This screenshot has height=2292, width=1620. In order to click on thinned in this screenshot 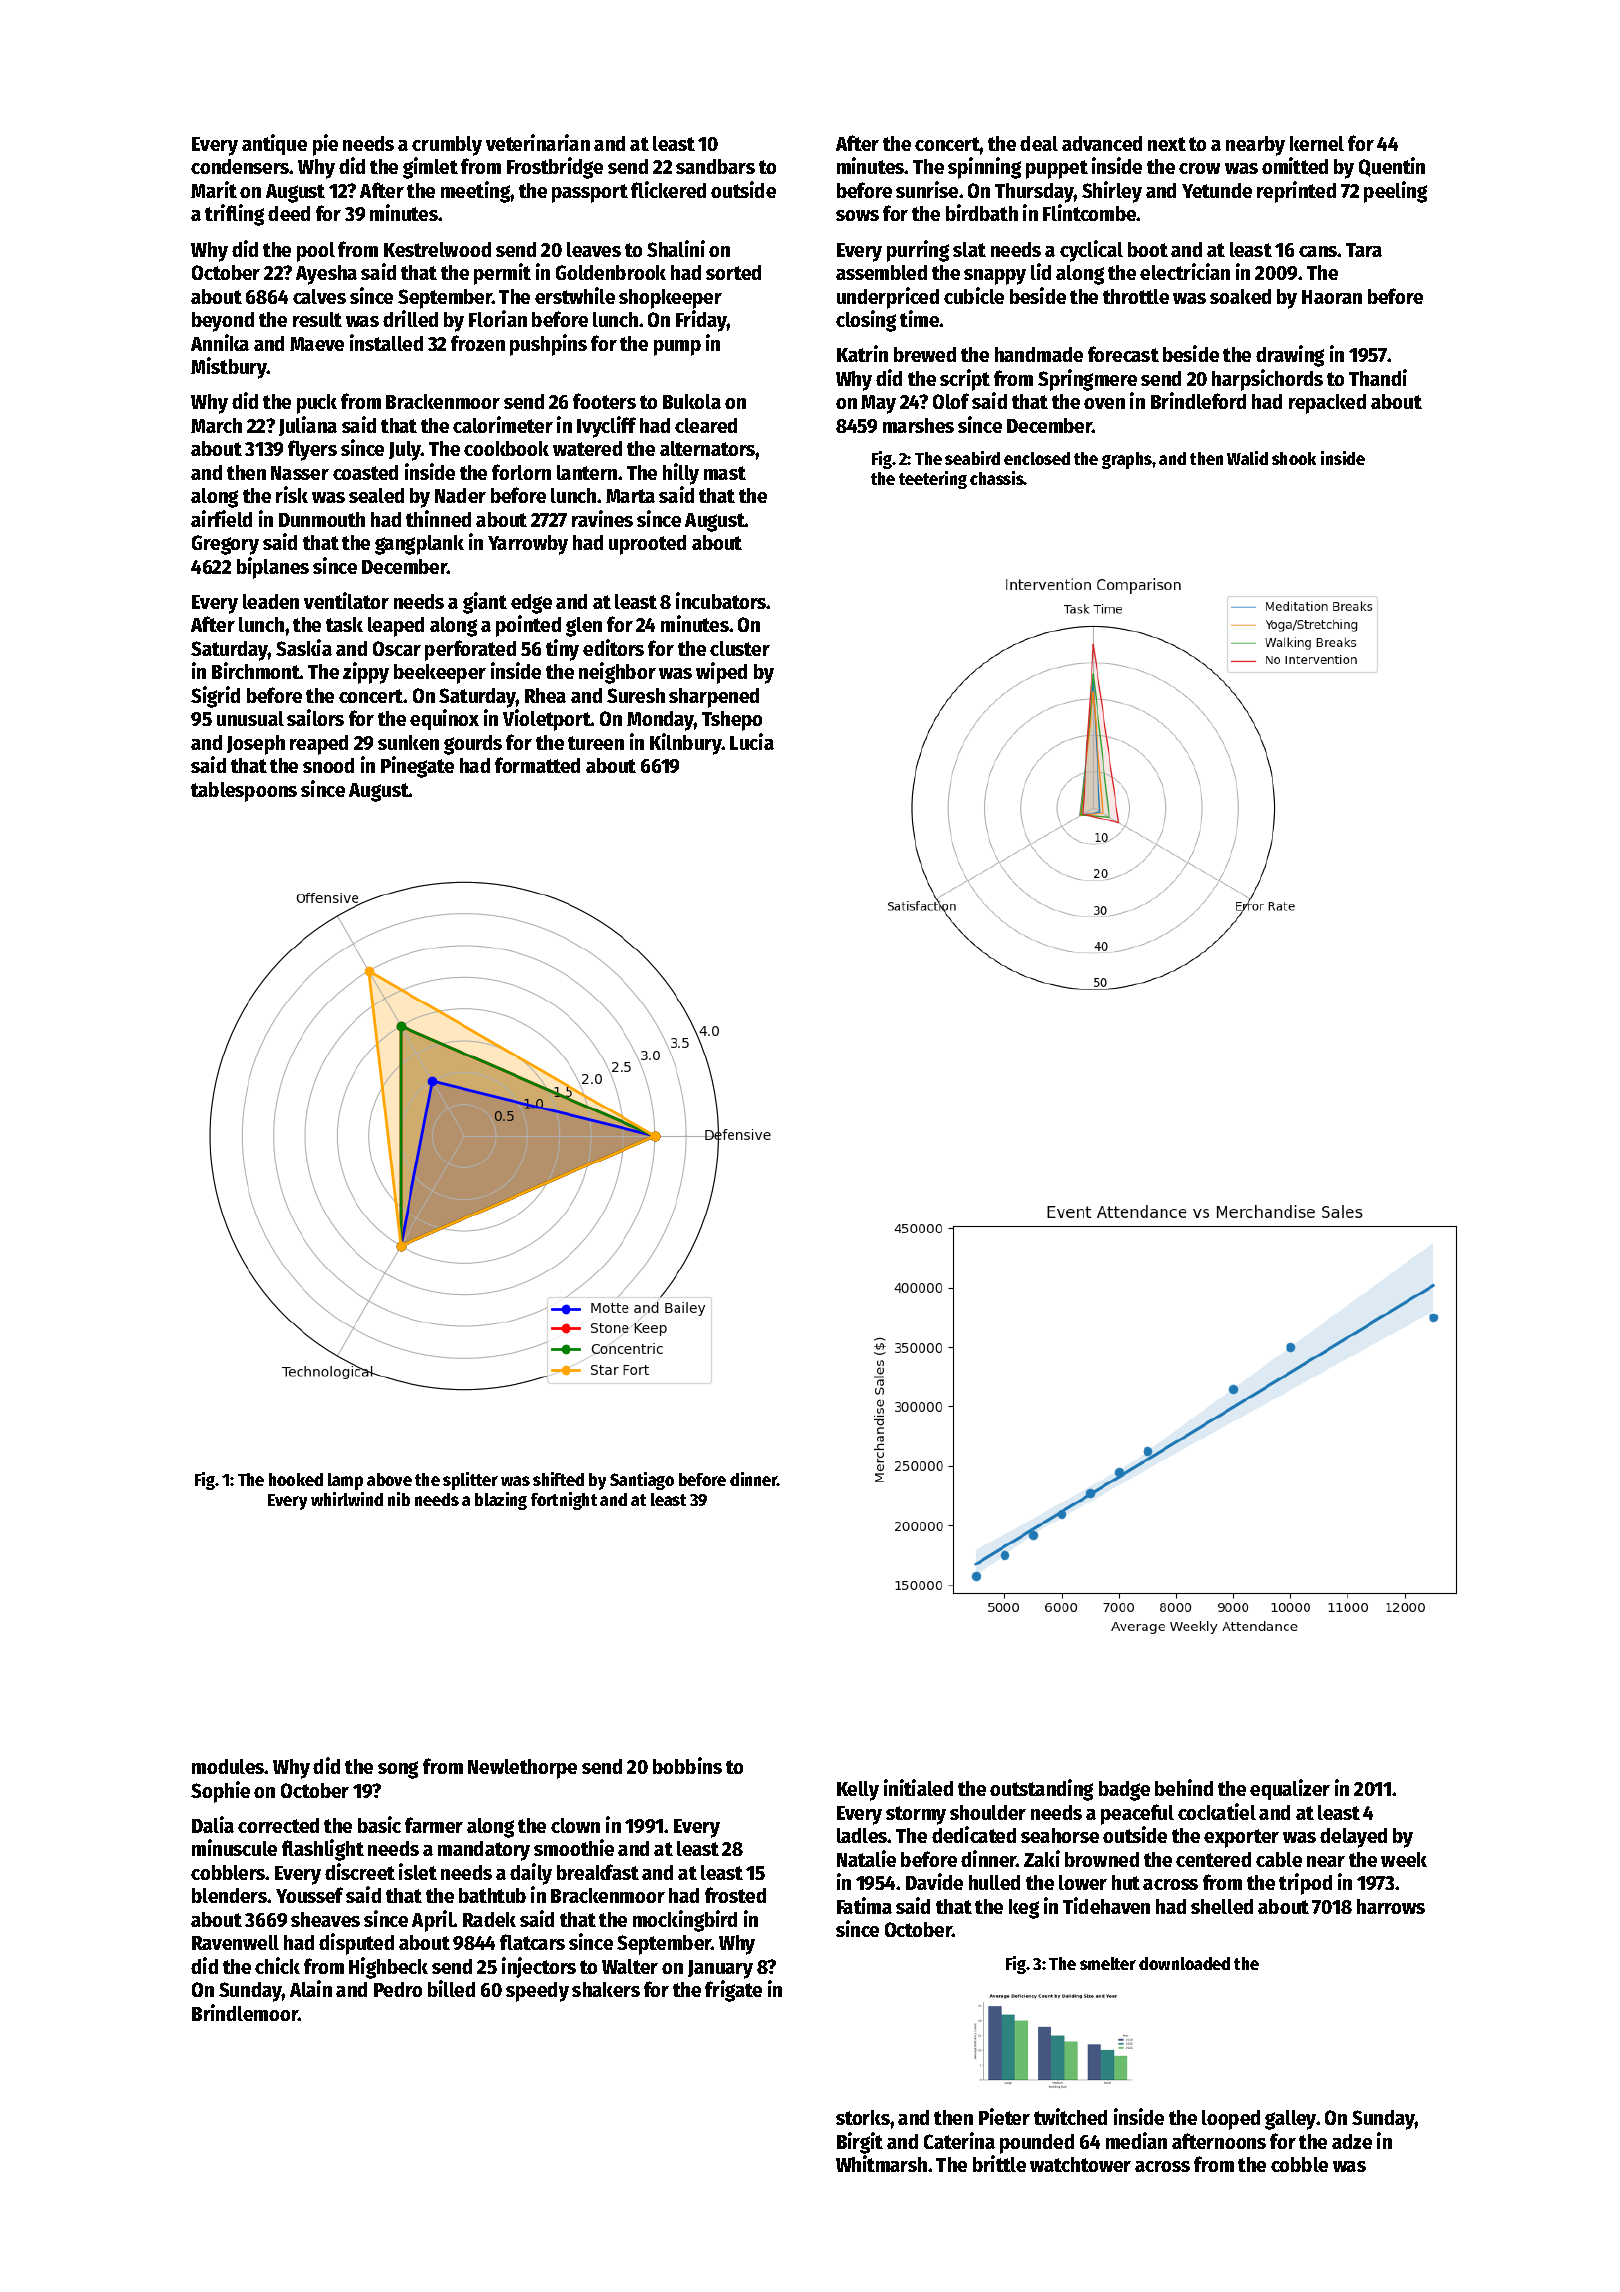, I will do `click(438, 518)`.
